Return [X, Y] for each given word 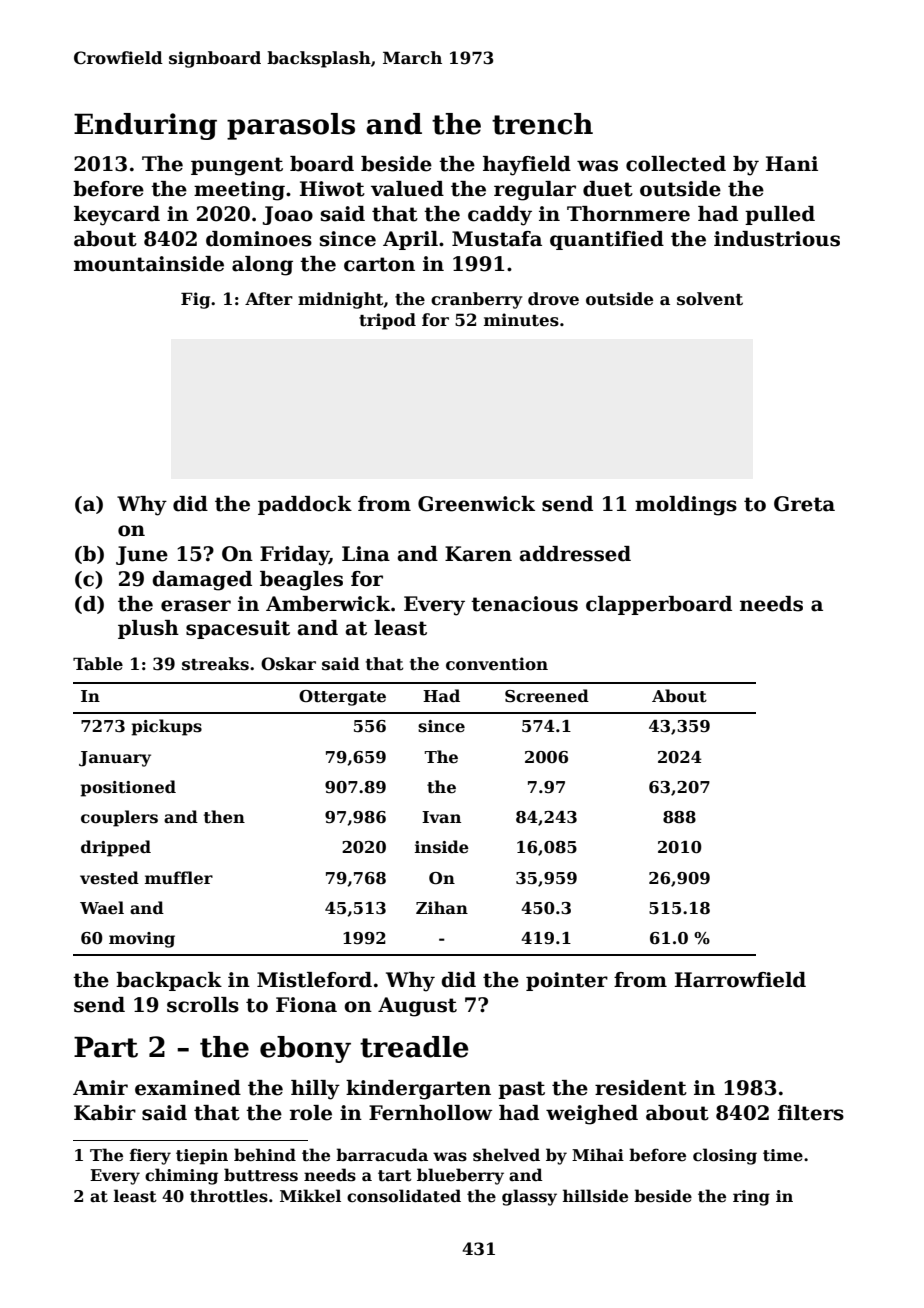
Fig [195, 300]
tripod [387, 321]
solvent [710, 299]
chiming [181, 1176]
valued [407, 189]
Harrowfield [740, 980]
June [142, 555]
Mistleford [314, 980]
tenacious [524, 604]
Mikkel [310, 1196]
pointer [567, 981]
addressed [575, 554]
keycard [117, 216]
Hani [792, 164]
